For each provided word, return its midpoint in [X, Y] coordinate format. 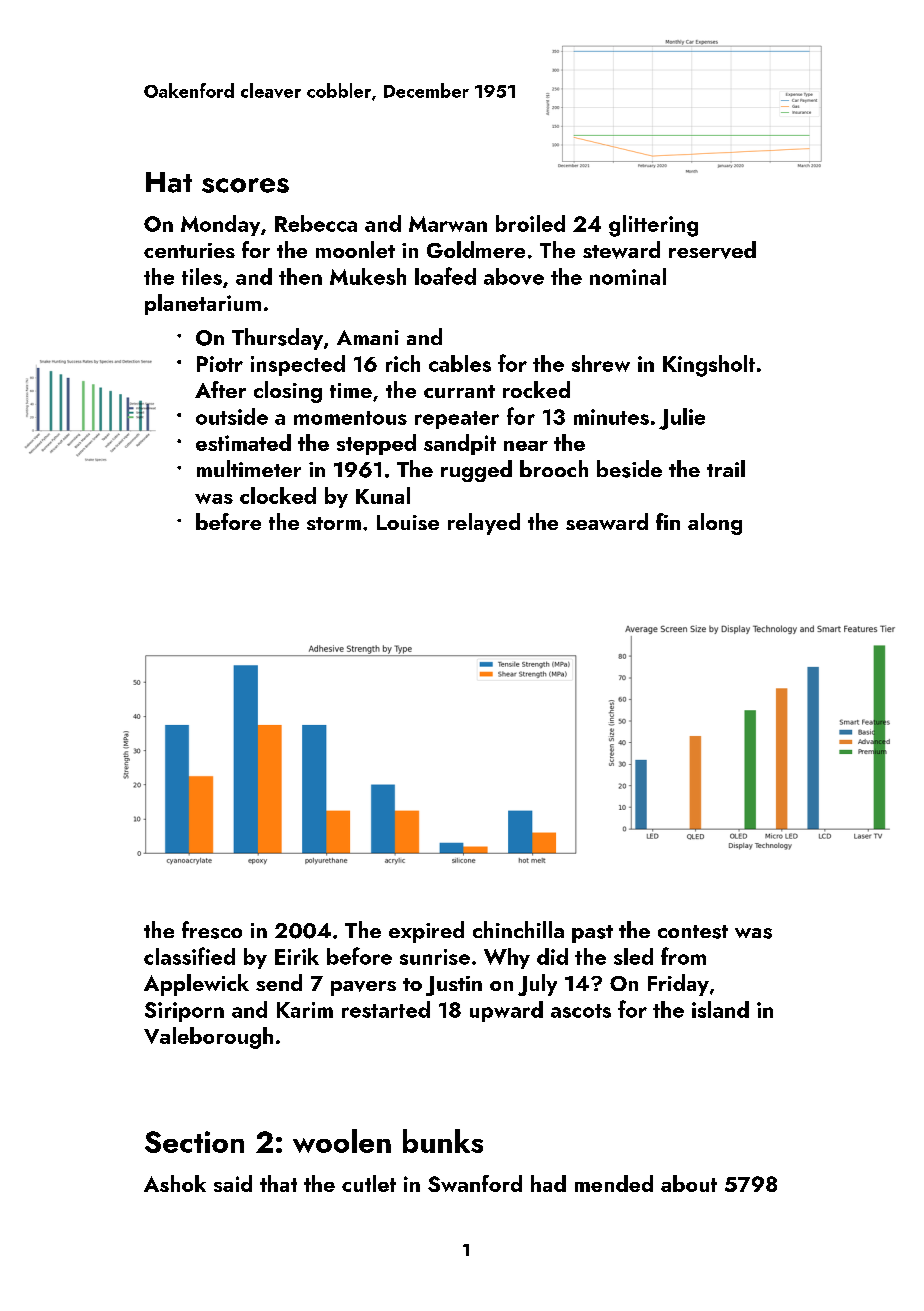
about [689, 1183]
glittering [653, 226]
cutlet [369, 1183]
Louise [408, 522]
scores [245, 185]
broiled [530, 223]
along [715, 524]
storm [334, 523]
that [278, 1183]
